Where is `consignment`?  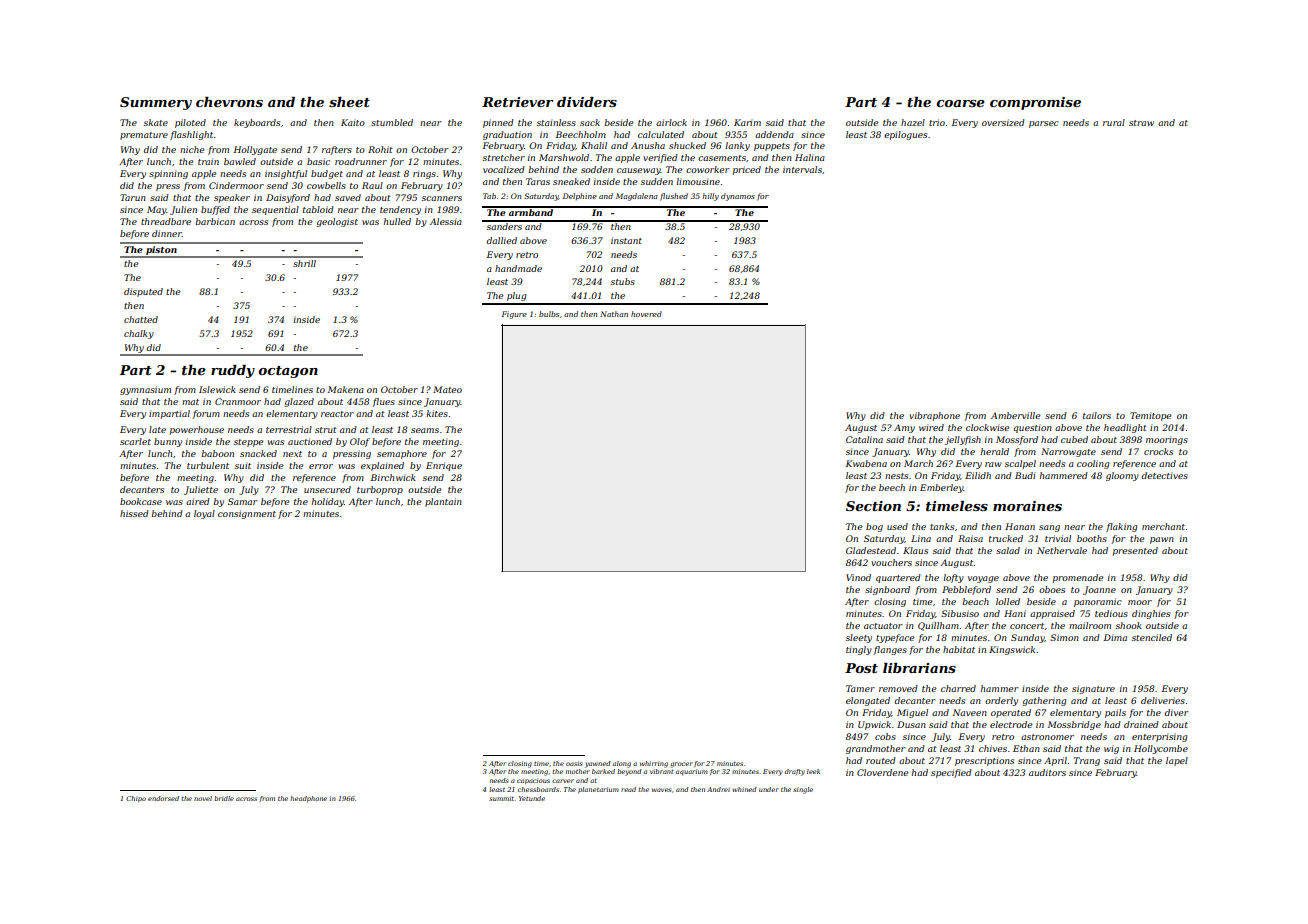 consignment is located at coordinates (247, 514).
